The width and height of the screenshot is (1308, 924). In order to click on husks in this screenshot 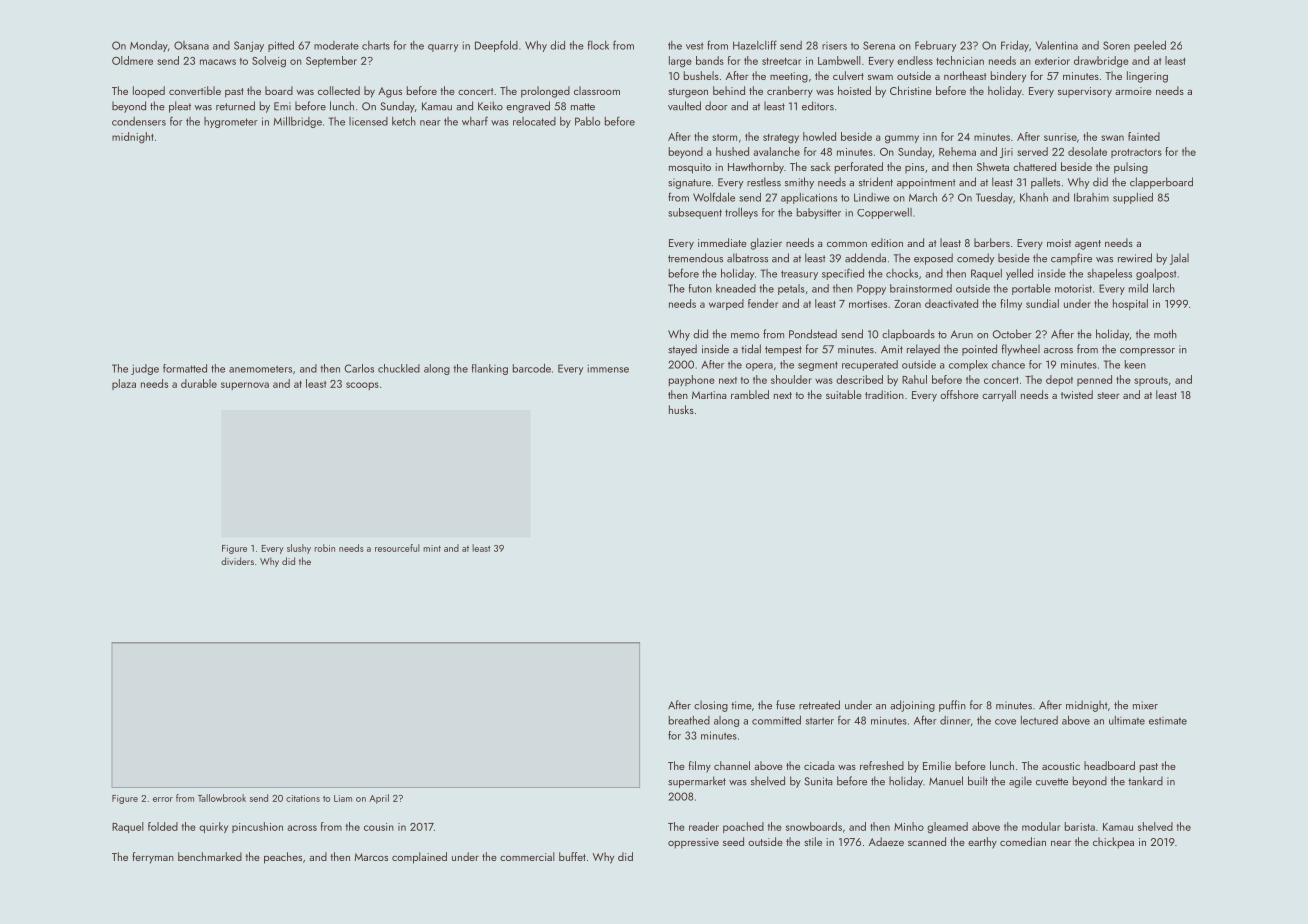, I will do `click(681, 409)`.
